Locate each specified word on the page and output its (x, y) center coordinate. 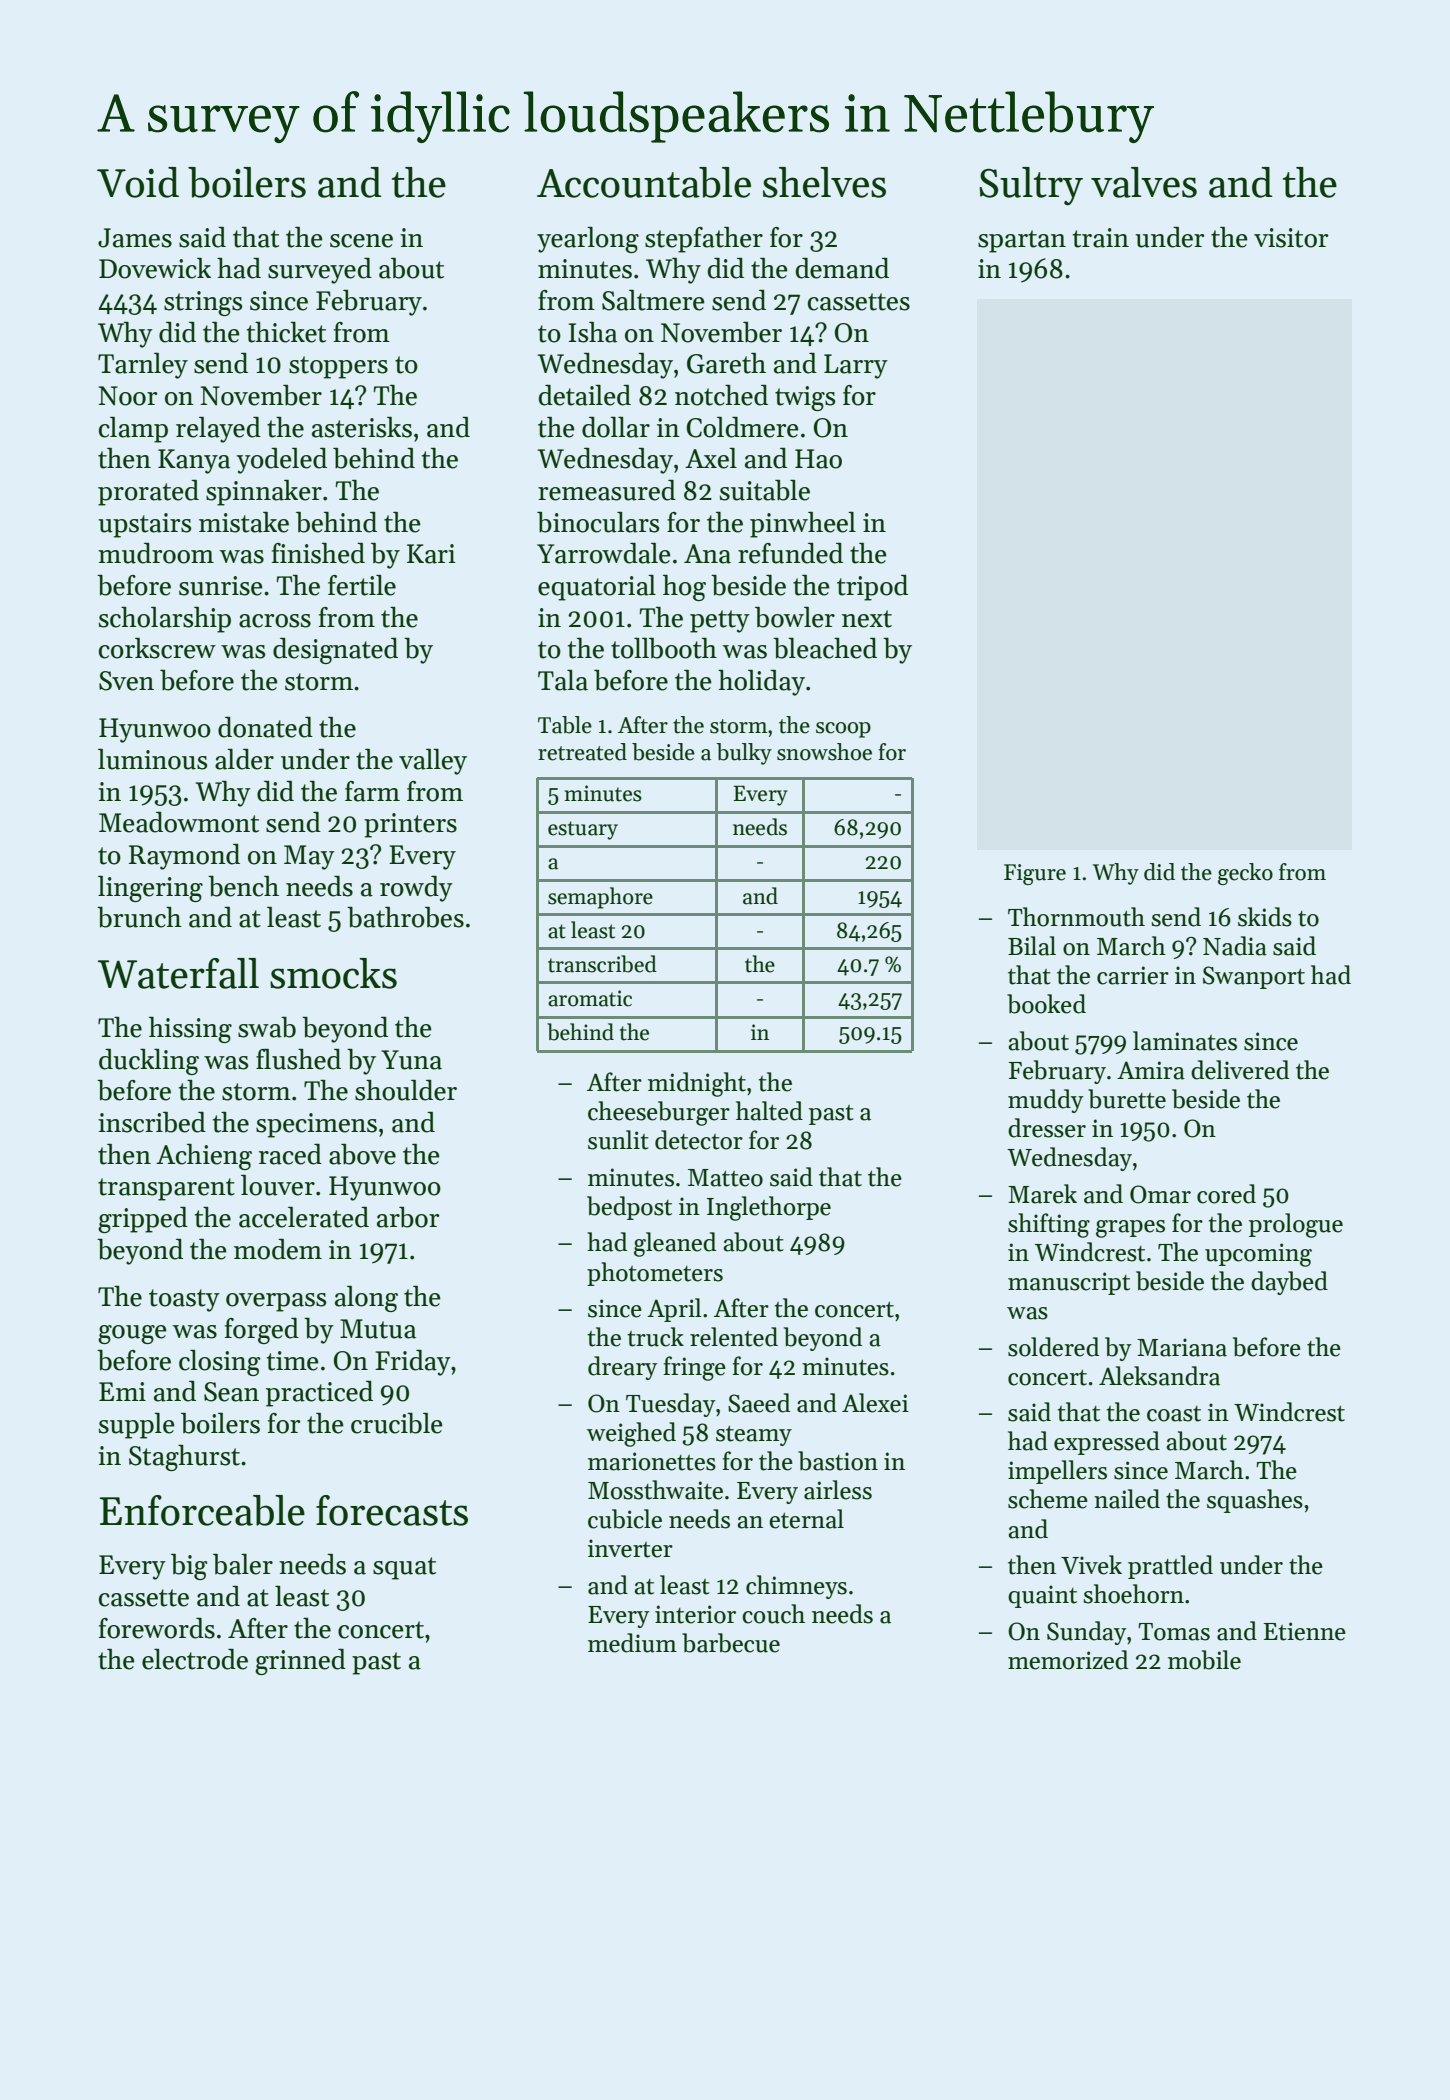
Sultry (1031, 186)
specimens (316, 1125)
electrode (195, 1659)
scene (361, 241)
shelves (824, 182)
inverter (630, 1548)
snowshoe (824, 752)
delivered (1240, 1070)
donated (265, 727)
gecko (1245, 874)
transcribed (602, 964)
